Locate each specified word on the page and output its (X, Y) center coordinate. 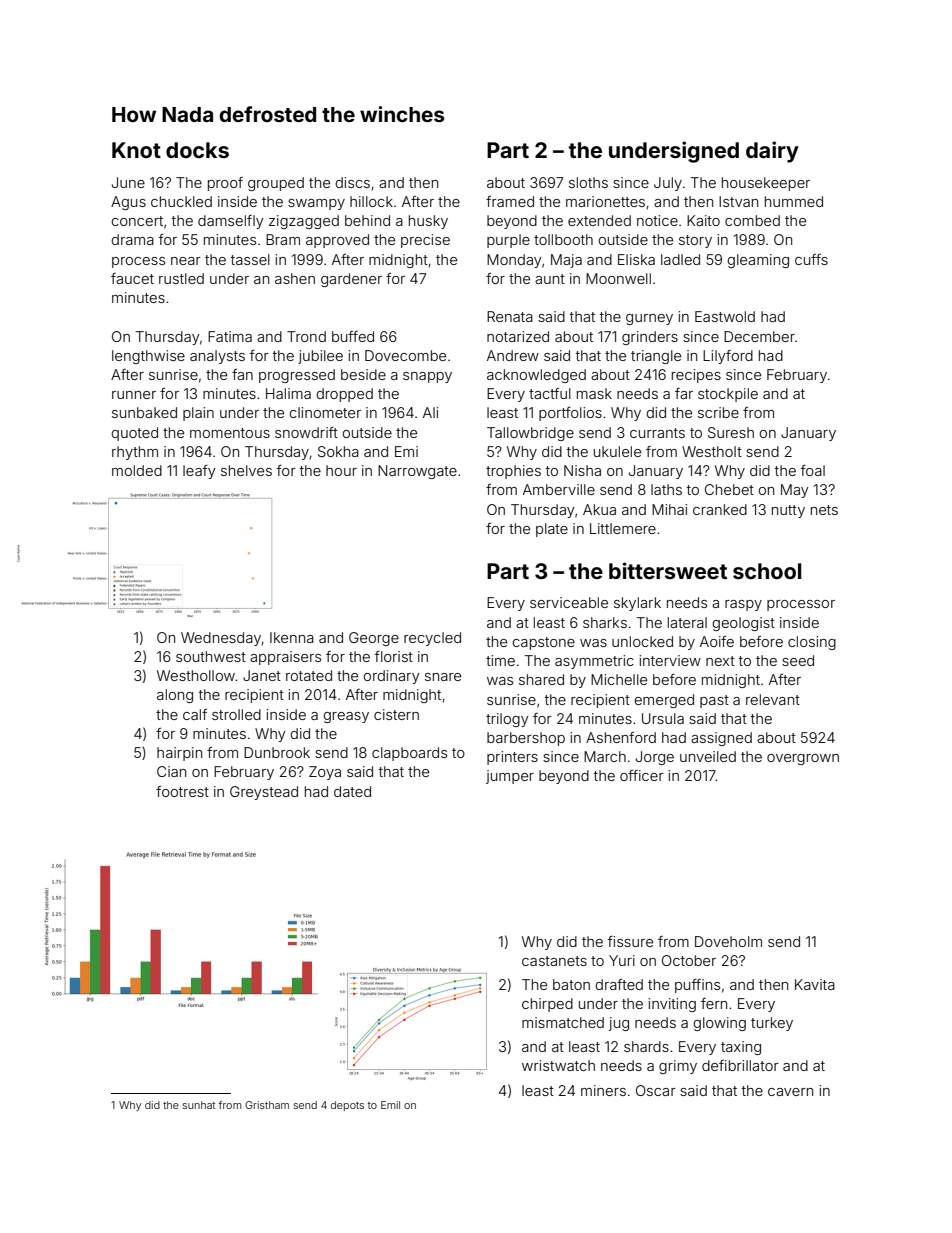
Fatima (230, 336)
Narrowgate (417, 472)
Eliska (636, 259)
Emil (390, 1105)
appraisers (285, 658)
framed (510, 201)
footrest (182, 791)
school (767, 571)
